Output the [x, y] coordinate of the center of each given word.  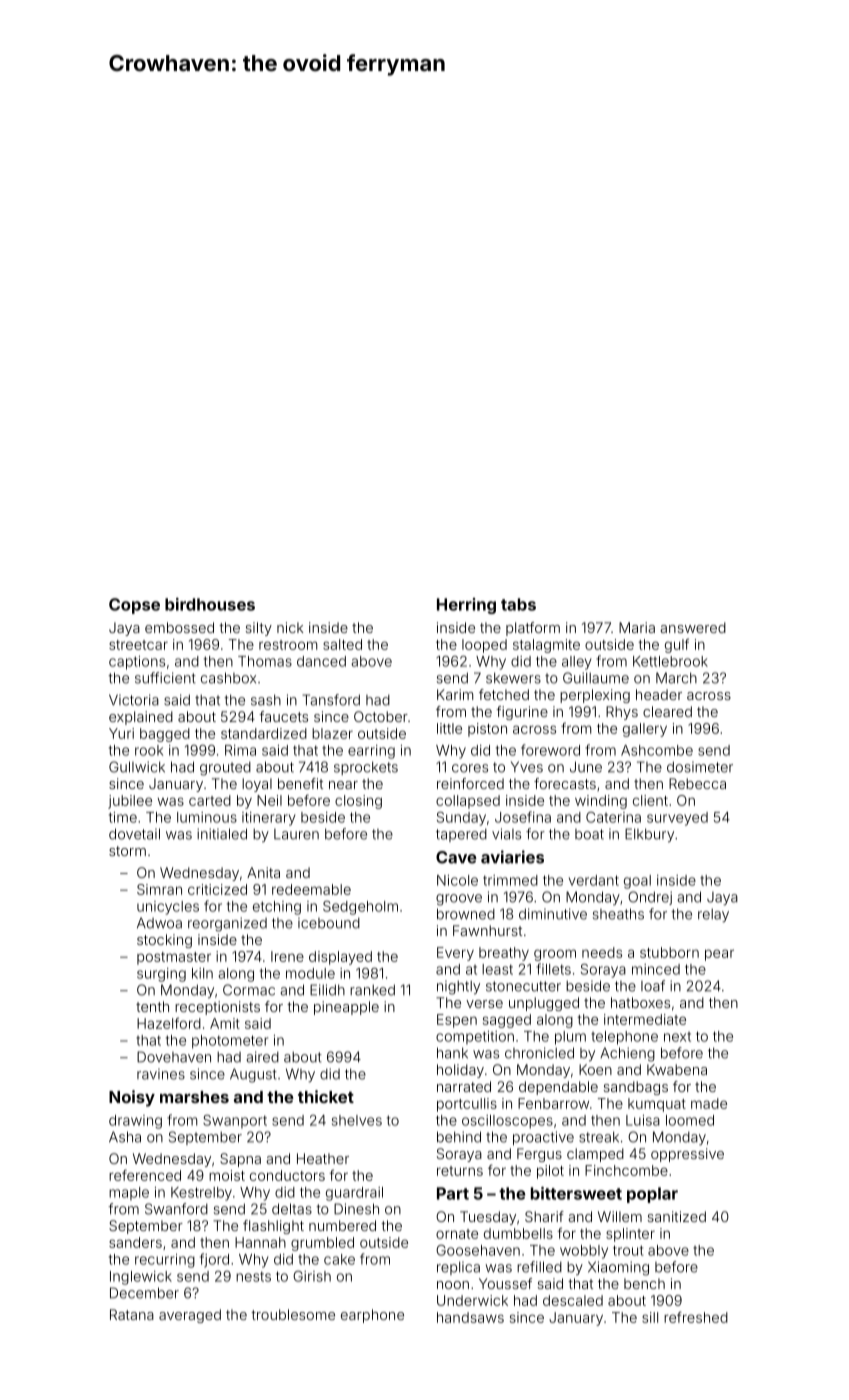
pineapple [346, 1008]
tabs [518, 604]
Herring [466, 606]
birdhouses [210, 604]
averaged [190, 1316]
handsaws [470, 1317]
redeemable [311, 889]
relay [713, 916]
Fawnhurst [487, 930]
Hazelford [169, 1023]
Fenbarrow [553, 1103]
